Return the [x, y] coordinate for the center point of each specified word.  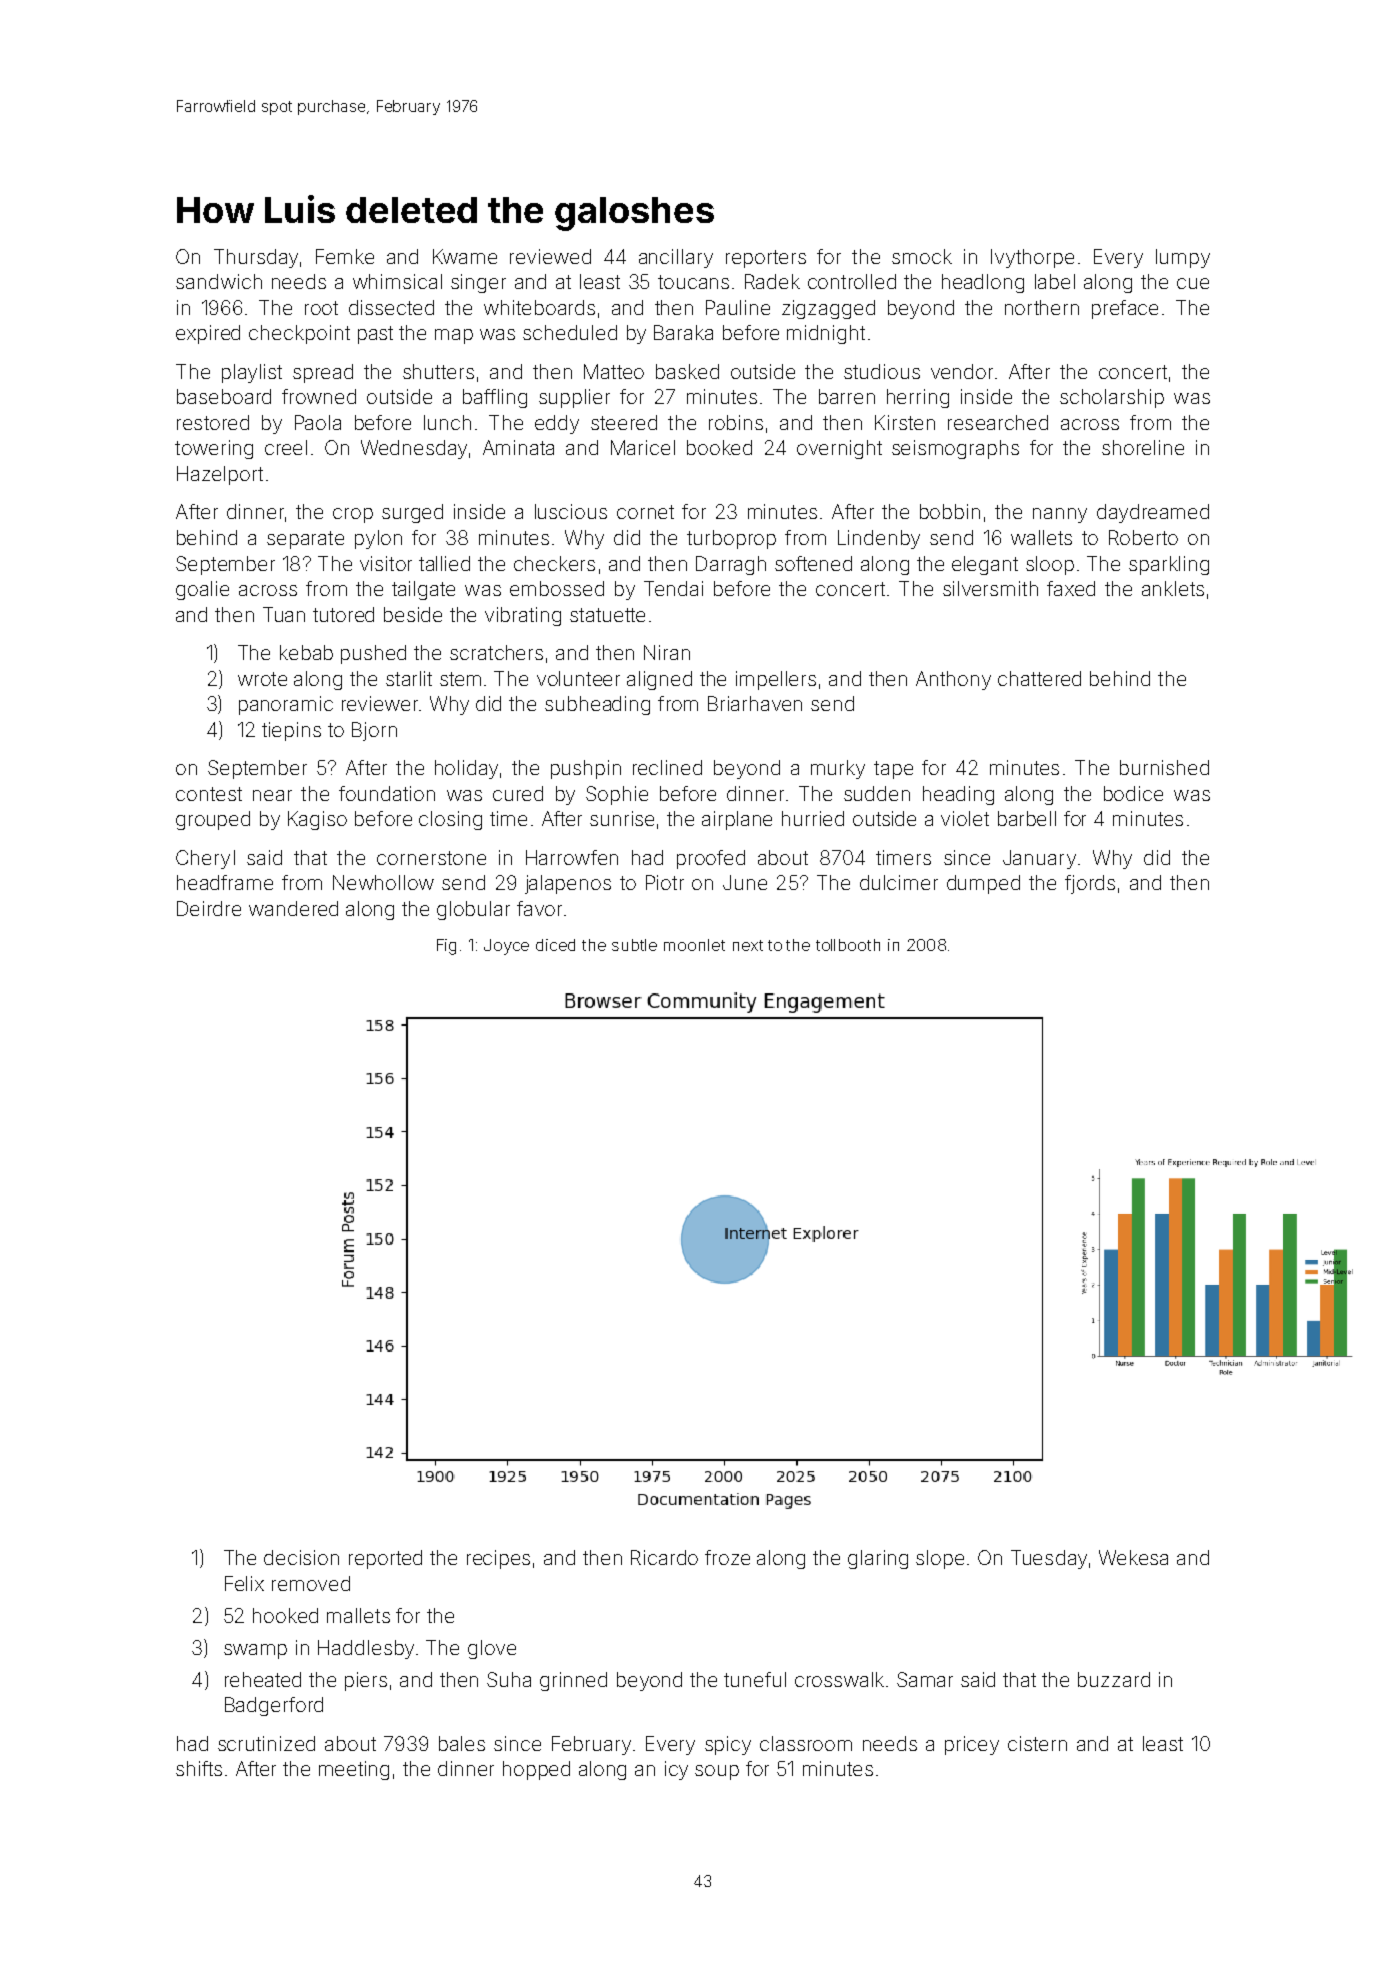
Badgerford [274, 1706]
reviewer [380, 703]
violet [965, 818]
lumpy [1183, 258]
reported [385, 1559]
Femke [345, 256]
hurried [813, 818]
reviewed [550, 256]
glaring [878, 1559]
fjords [1090, 884]
